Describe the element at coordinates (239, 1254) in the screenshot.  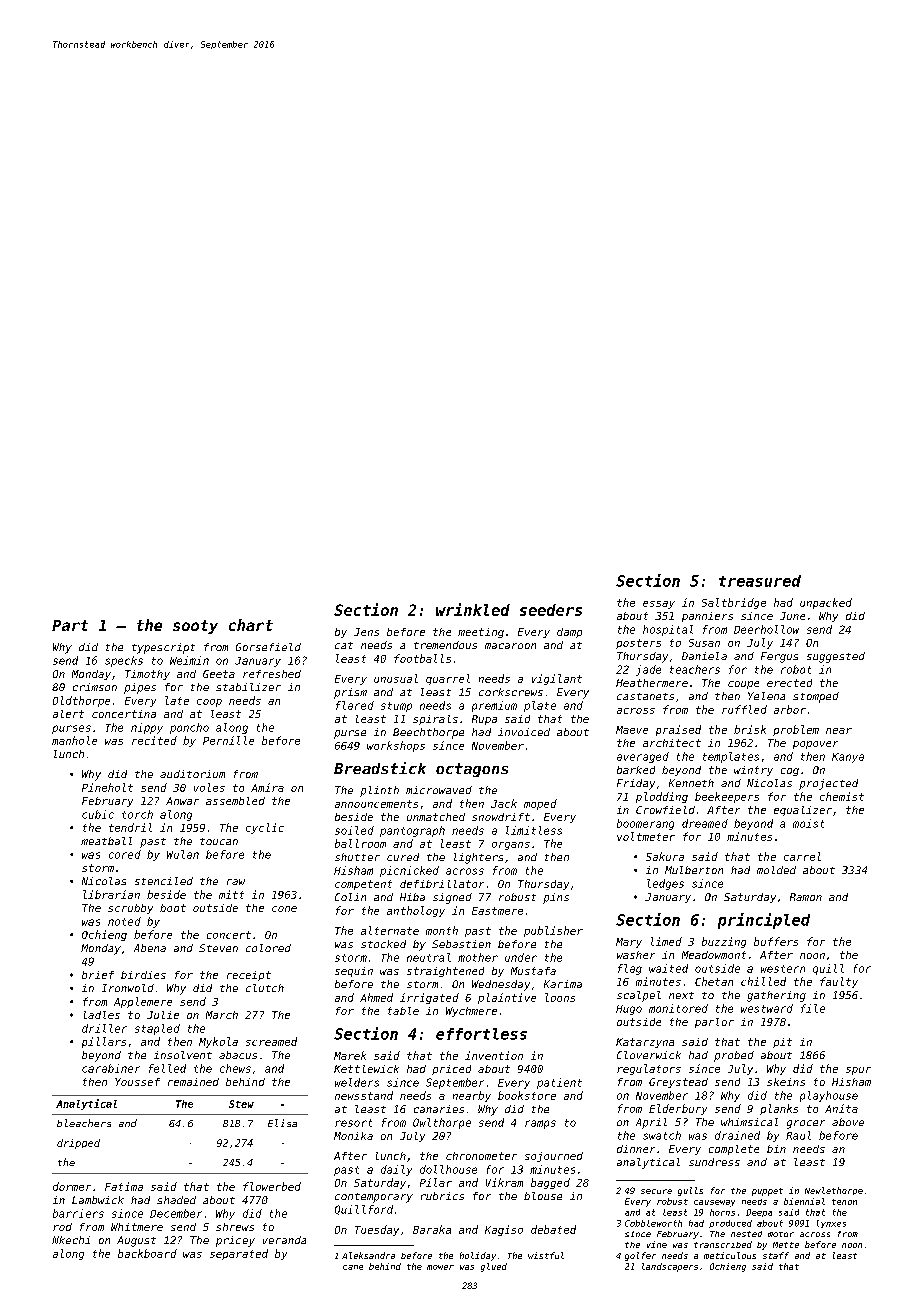
I see `separated` at that location.
